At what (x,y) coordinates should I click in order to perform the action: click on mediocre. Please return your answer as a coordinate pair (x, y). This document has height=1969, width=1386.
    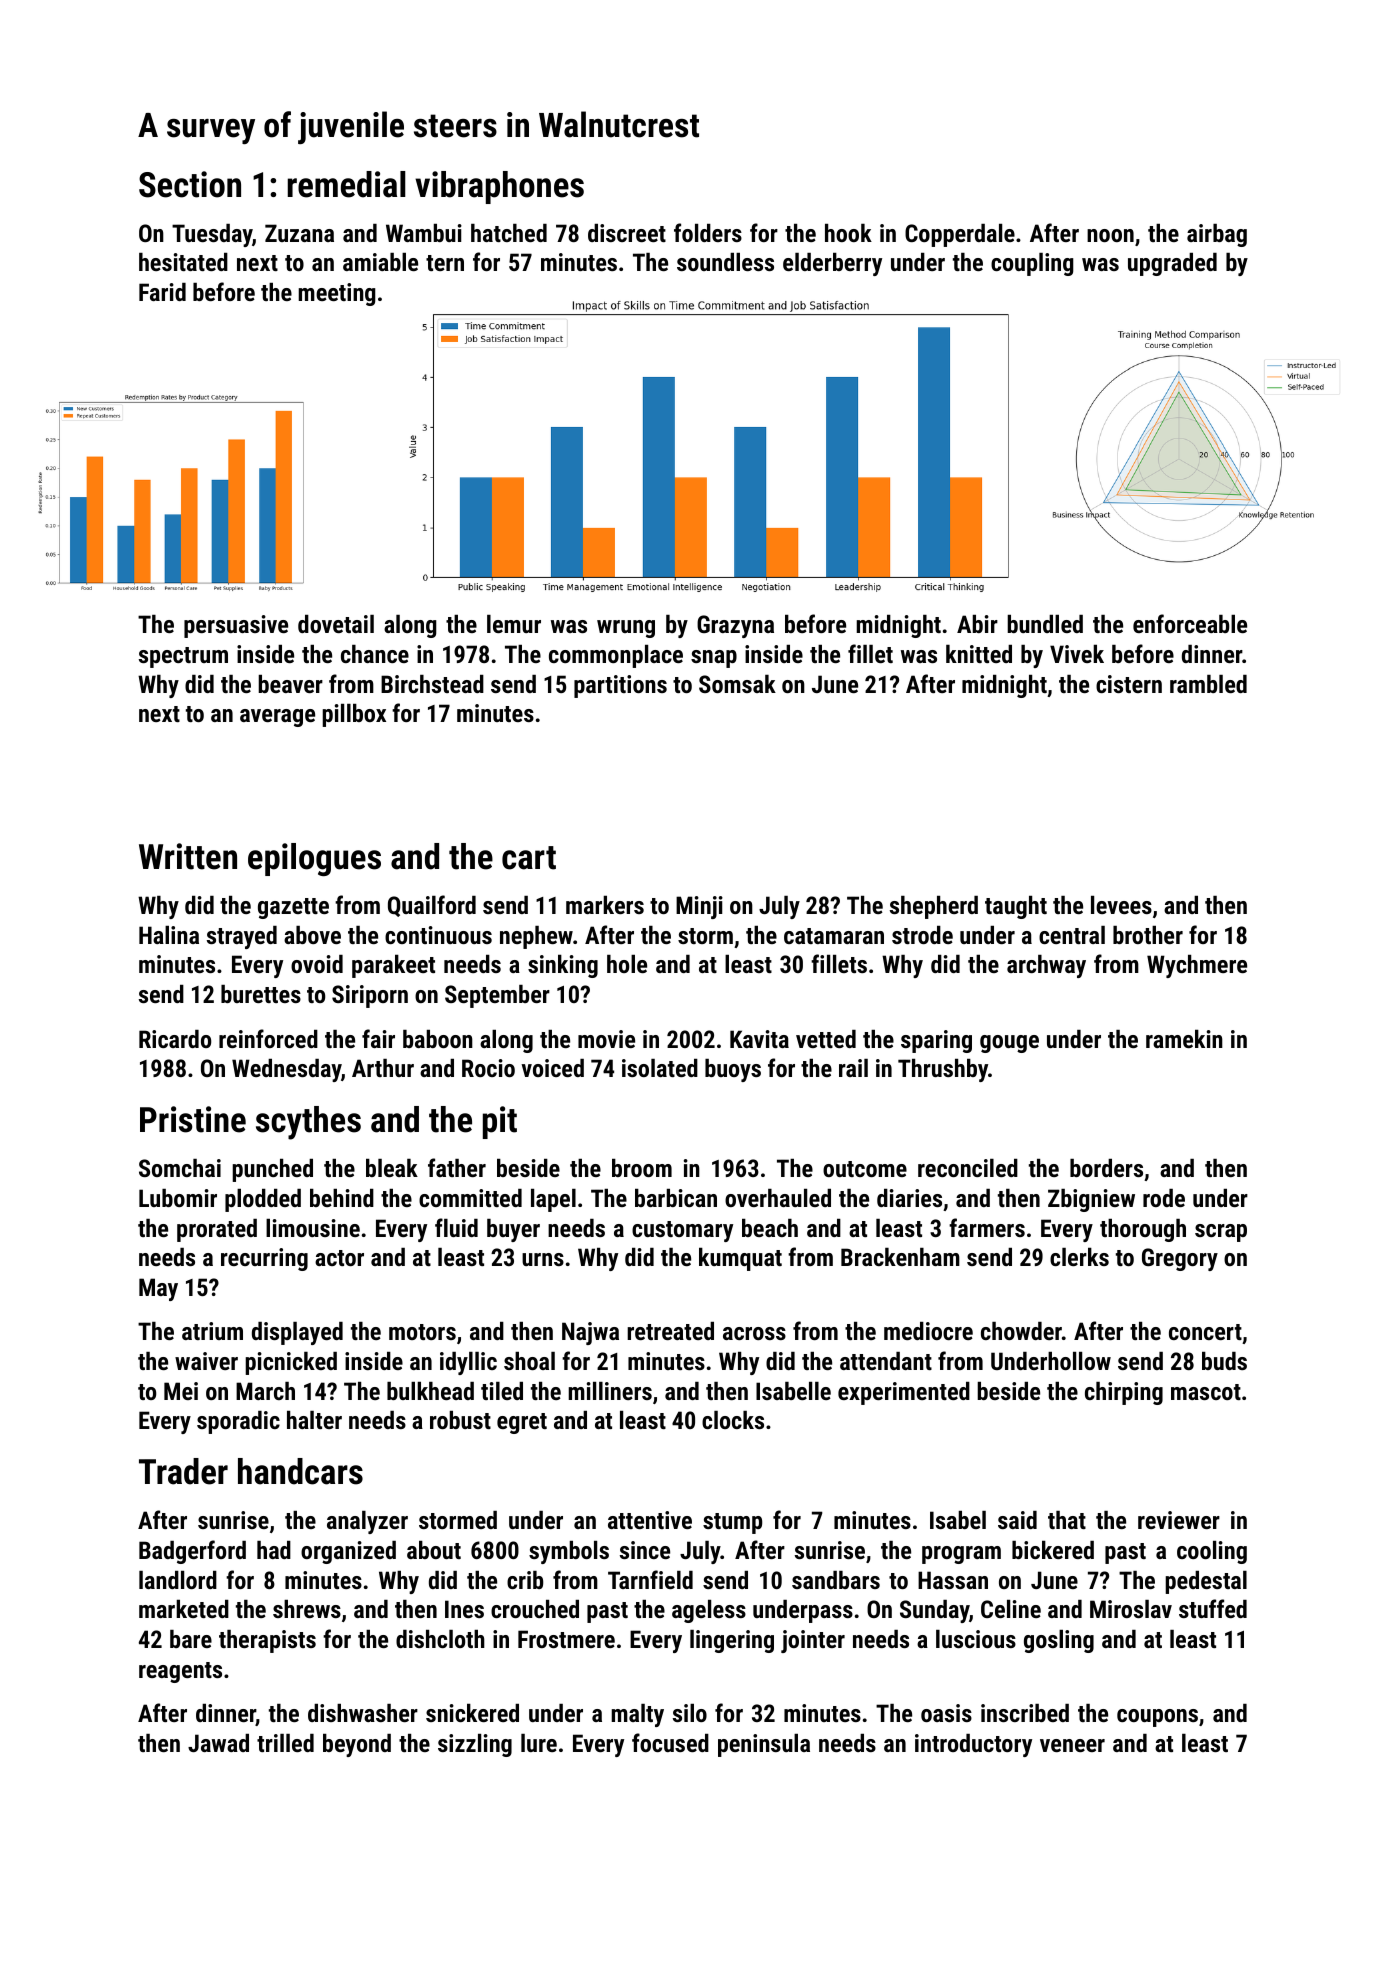
    Looking at the image, I should click on (928, 1331).
